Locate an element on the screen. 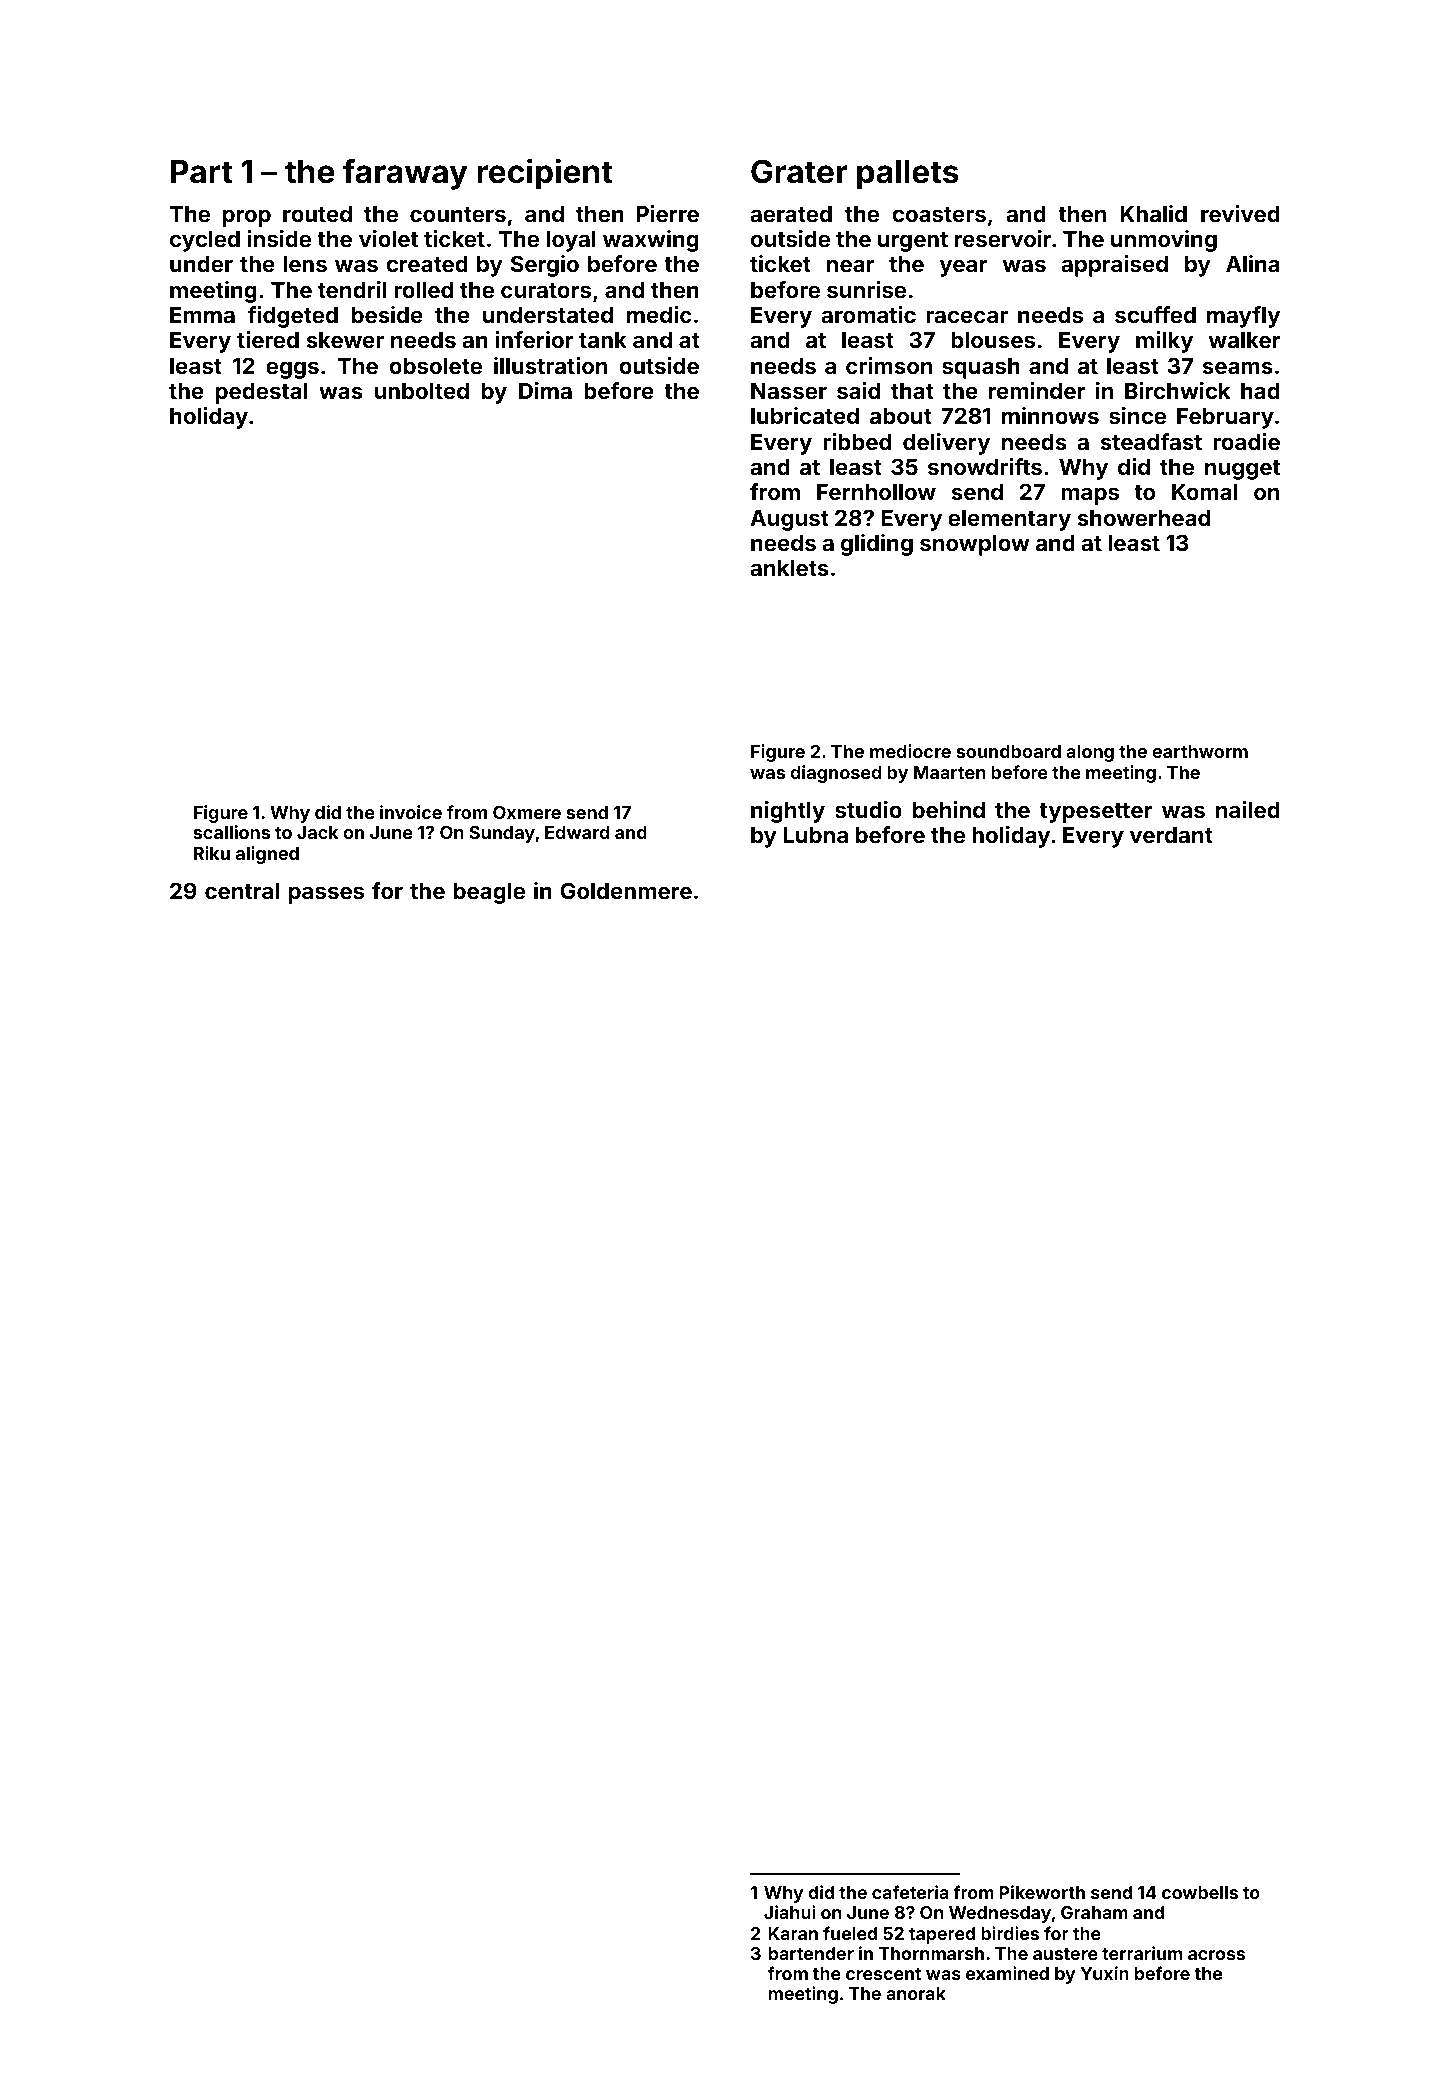 This screenshot has height=2100, width=1450. Goldenmere is located at coordinates (626, 890).
